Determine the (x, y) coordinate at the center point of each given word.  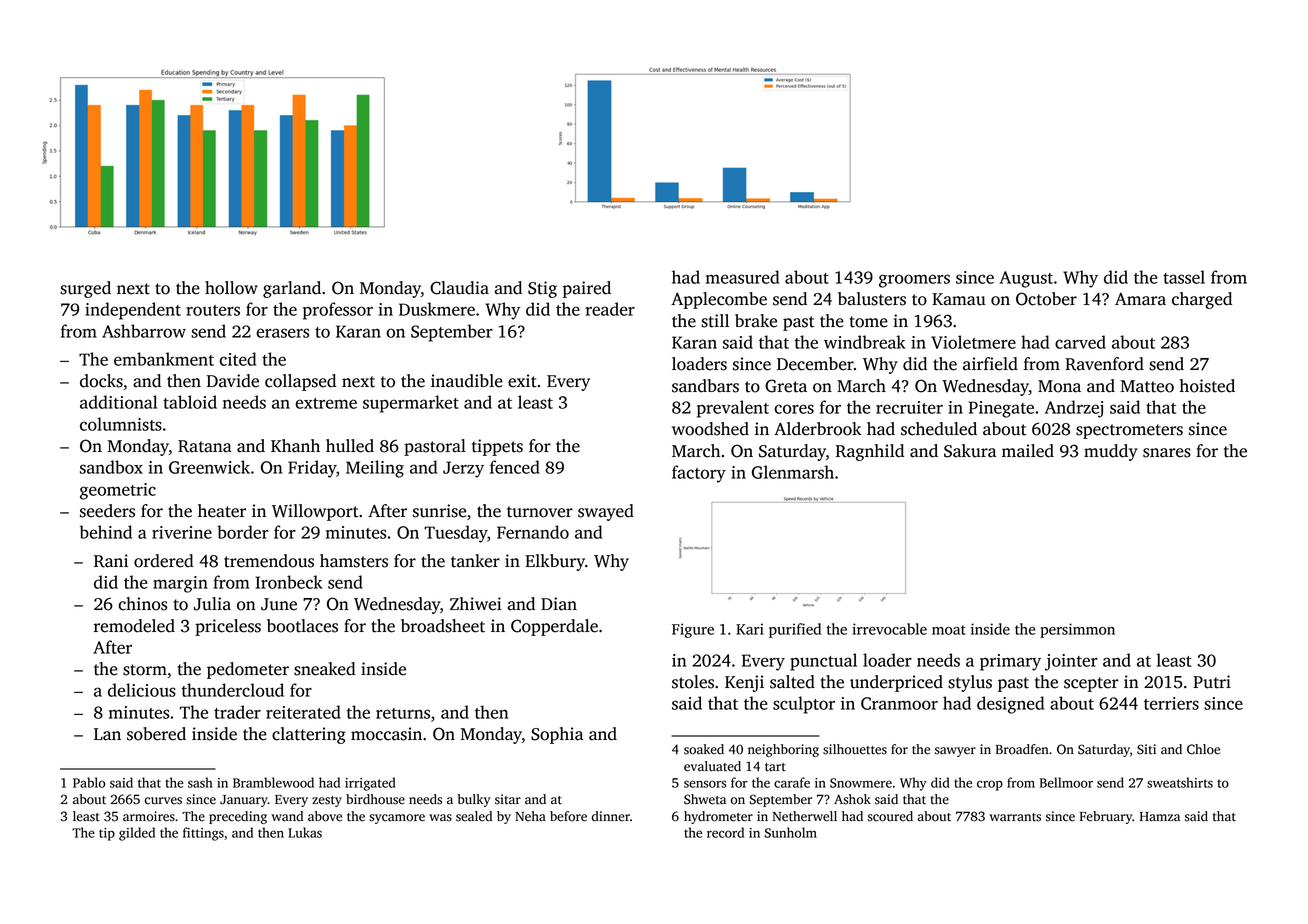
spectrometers (1129, 431)
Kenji (744, 683)
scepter (1091, 684)
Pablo (89, 782)
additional (118, 402)
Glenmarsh (793, 472)
